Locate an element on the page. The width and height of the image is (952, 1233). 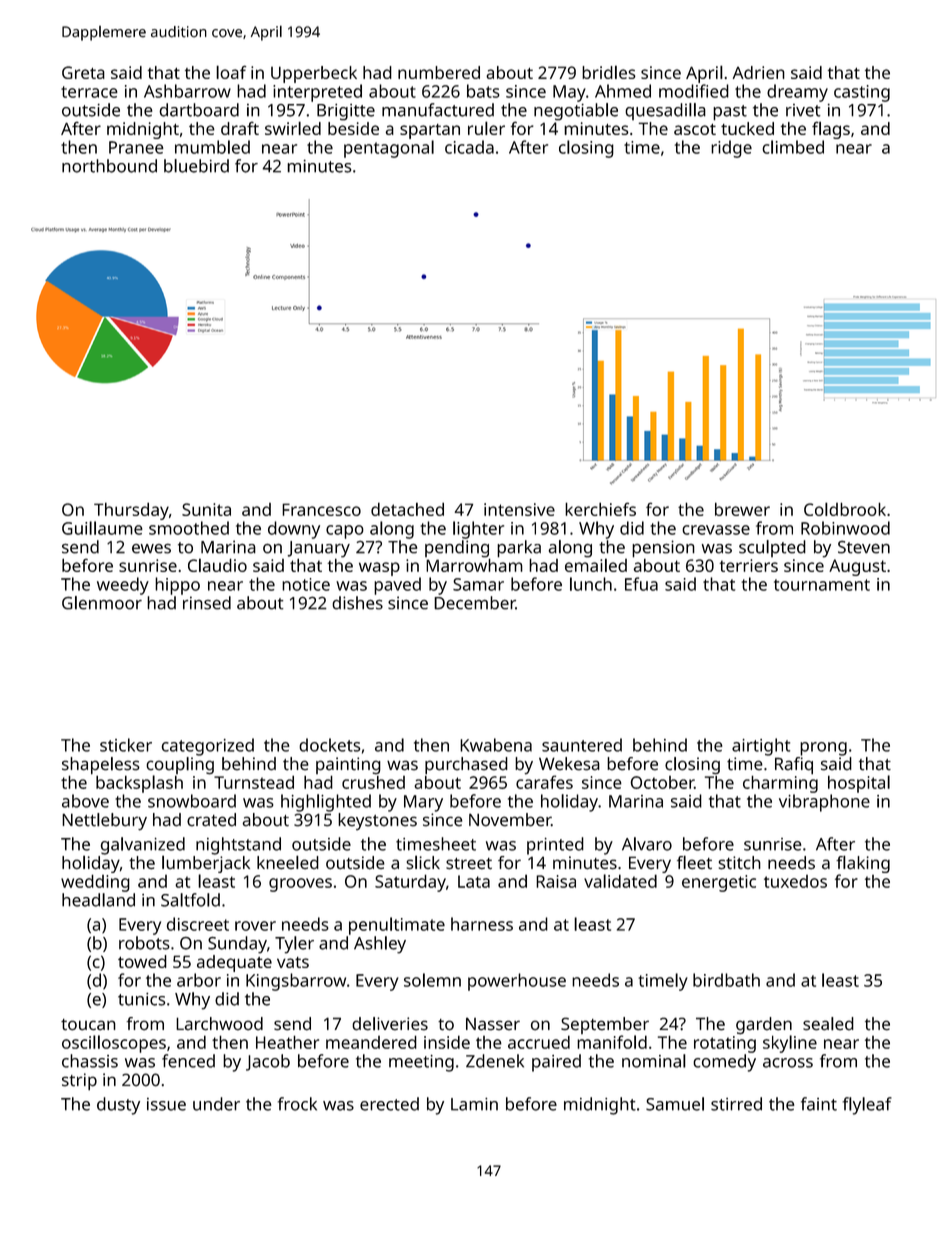
dusty is located at coordinates (118, 1106).
